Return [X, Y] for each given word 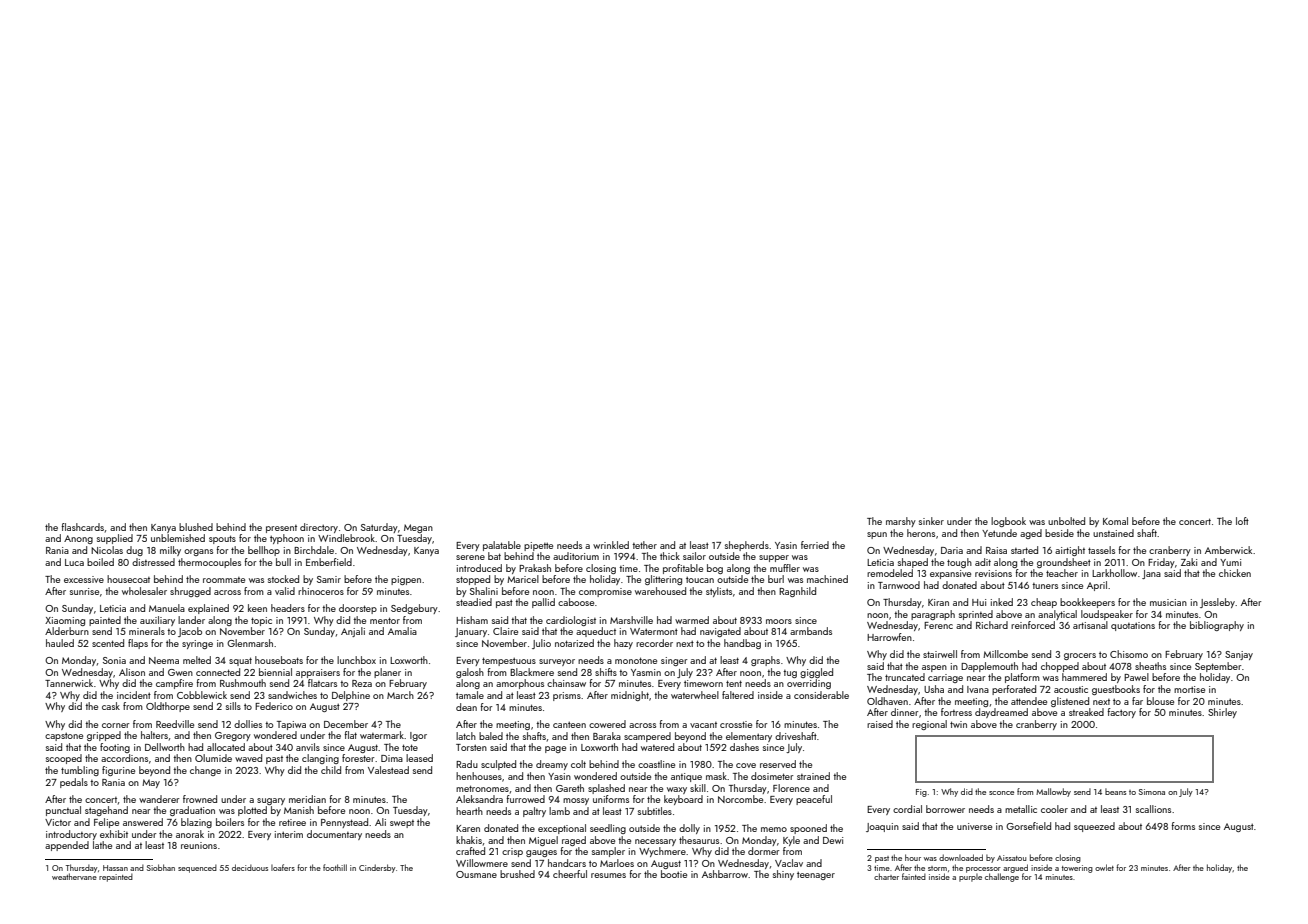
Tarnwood [899, 585]
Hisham [472, 620]
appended [67, 846]
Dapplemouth [989, 667]
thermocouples [209, 563]
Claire [505, 631]
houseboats [279, 660]
